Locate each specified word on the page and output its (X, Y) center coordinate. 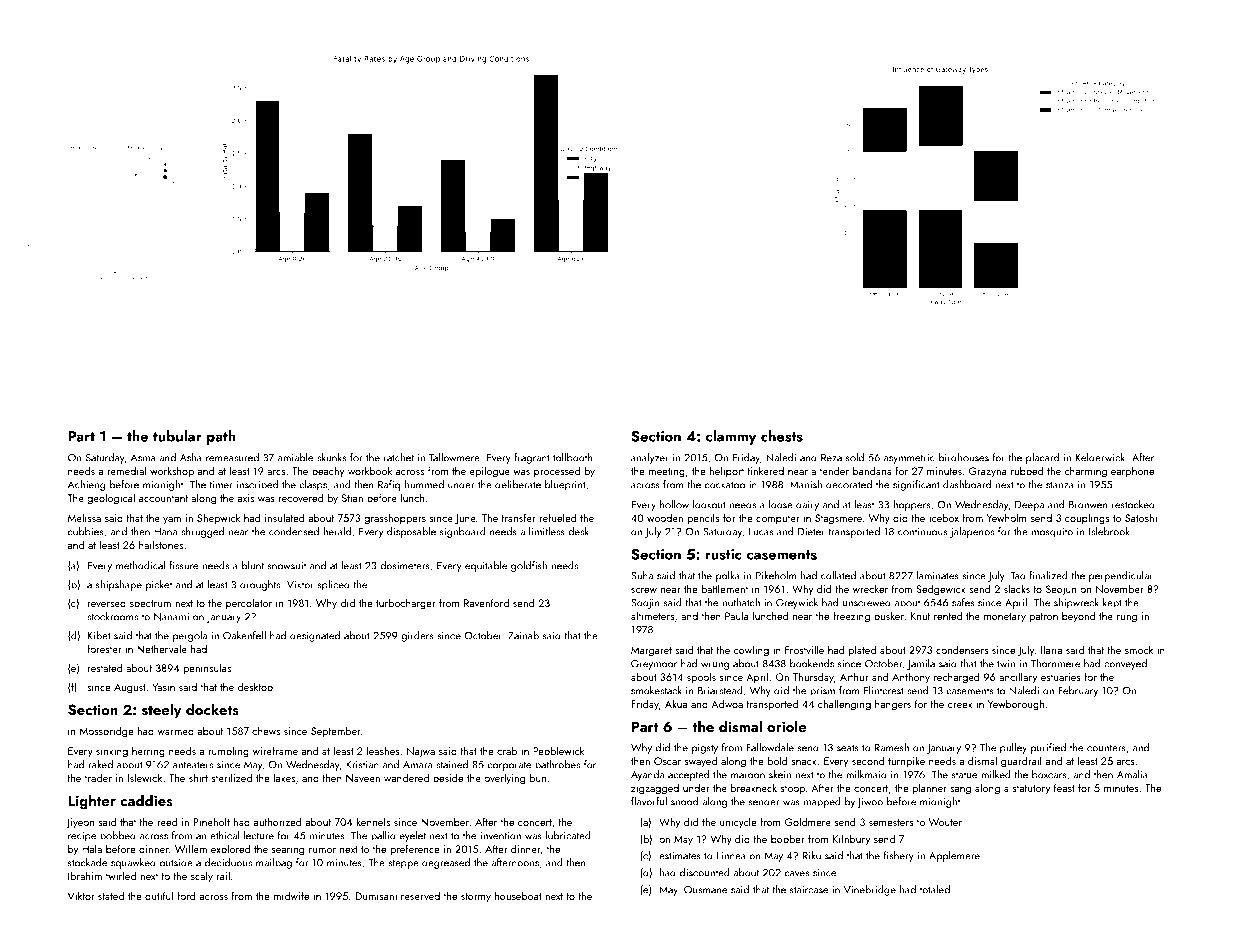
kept (1112, 603)
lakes (284, 777)
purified (1048, 748)
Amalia (1132, 774)
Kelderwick (1100, 457)
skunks (331, 457)
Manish (806, 484)
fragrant (532, 458)
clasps (313, 485)
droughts (260, 585)
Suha (642, 575)
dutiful (159, 895)
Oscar (667, 761)
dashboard (967, 484)
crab (507, 750)
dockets (212, 709)
